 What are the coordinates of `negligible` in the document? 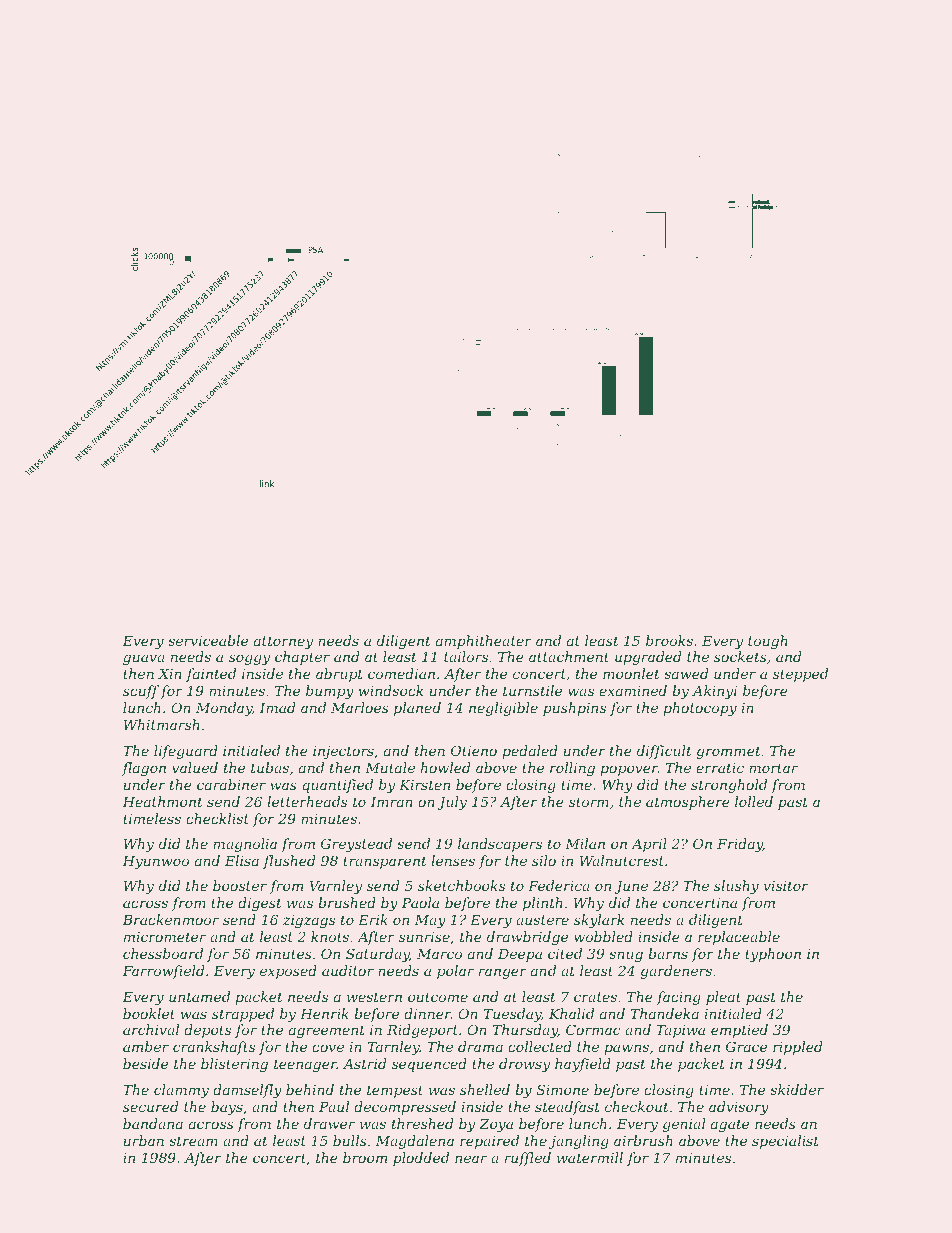 It's located at (503, 709).
